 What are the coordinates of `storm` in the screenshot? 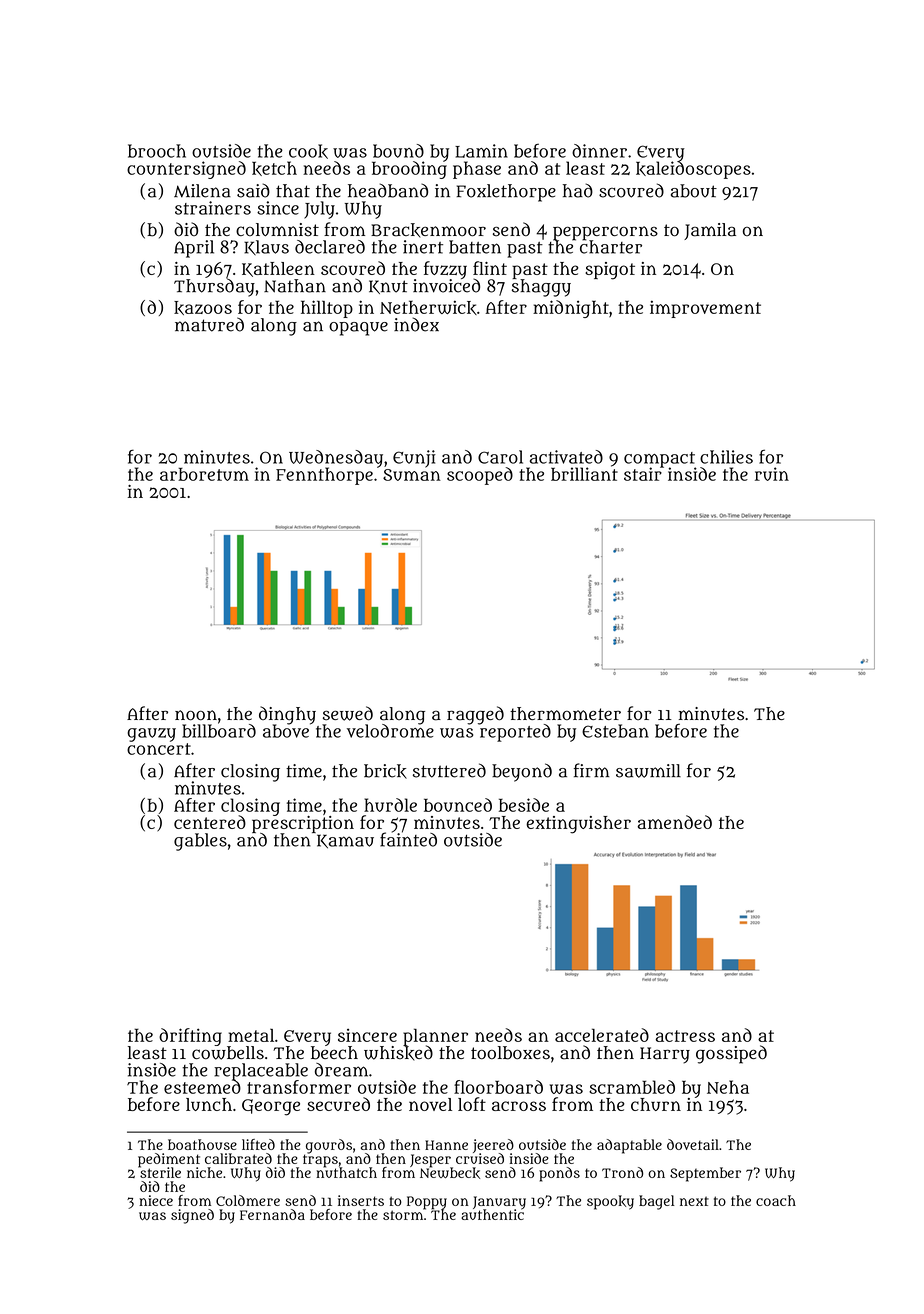 It's located at (403, 1215).
